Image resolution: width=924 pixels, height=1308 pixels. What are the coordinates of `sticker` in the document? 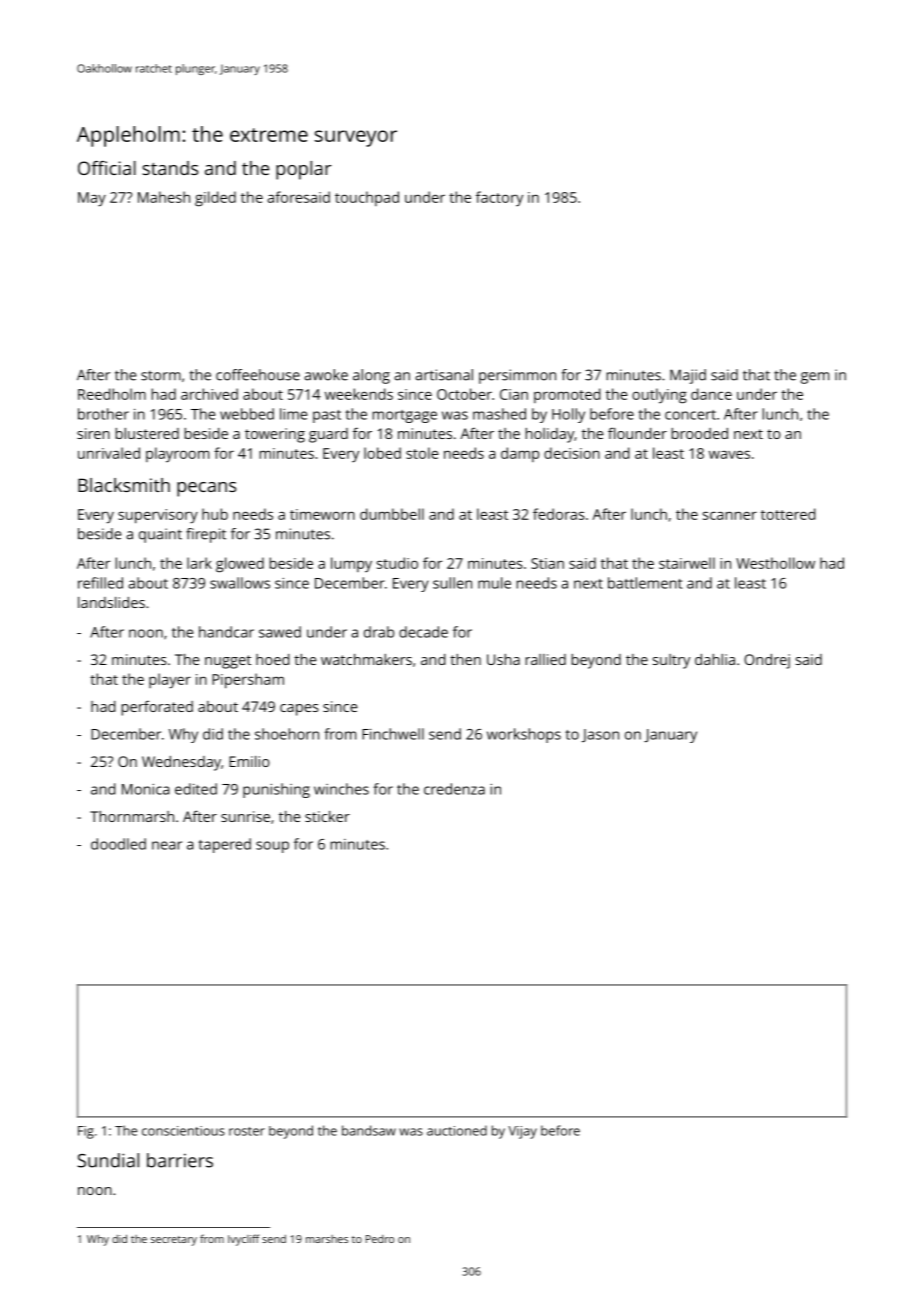 It's located at (327, 816).
